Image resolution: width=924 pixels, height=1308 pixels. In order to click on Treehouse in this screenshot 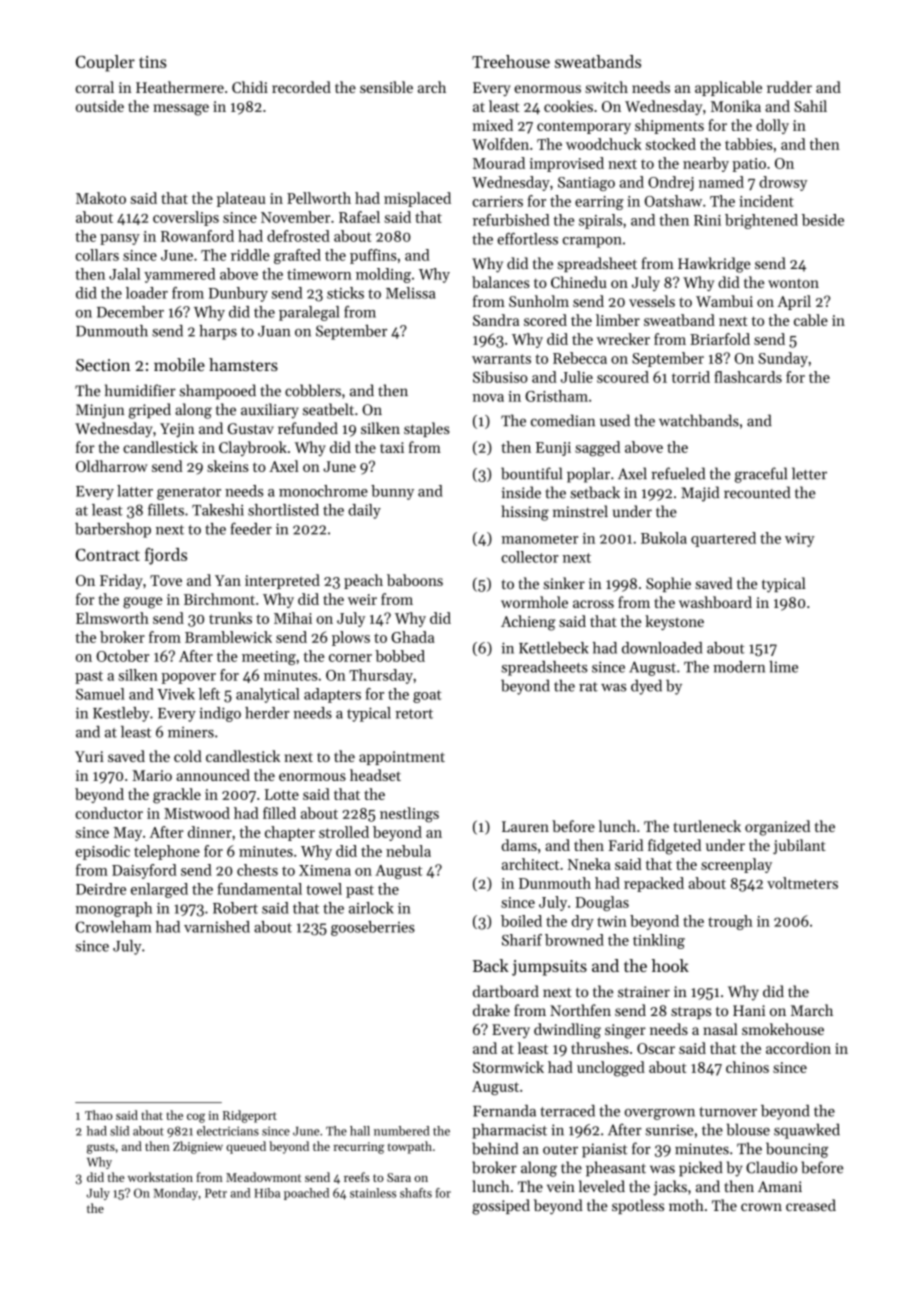, I will do `click(511, 61)`.
